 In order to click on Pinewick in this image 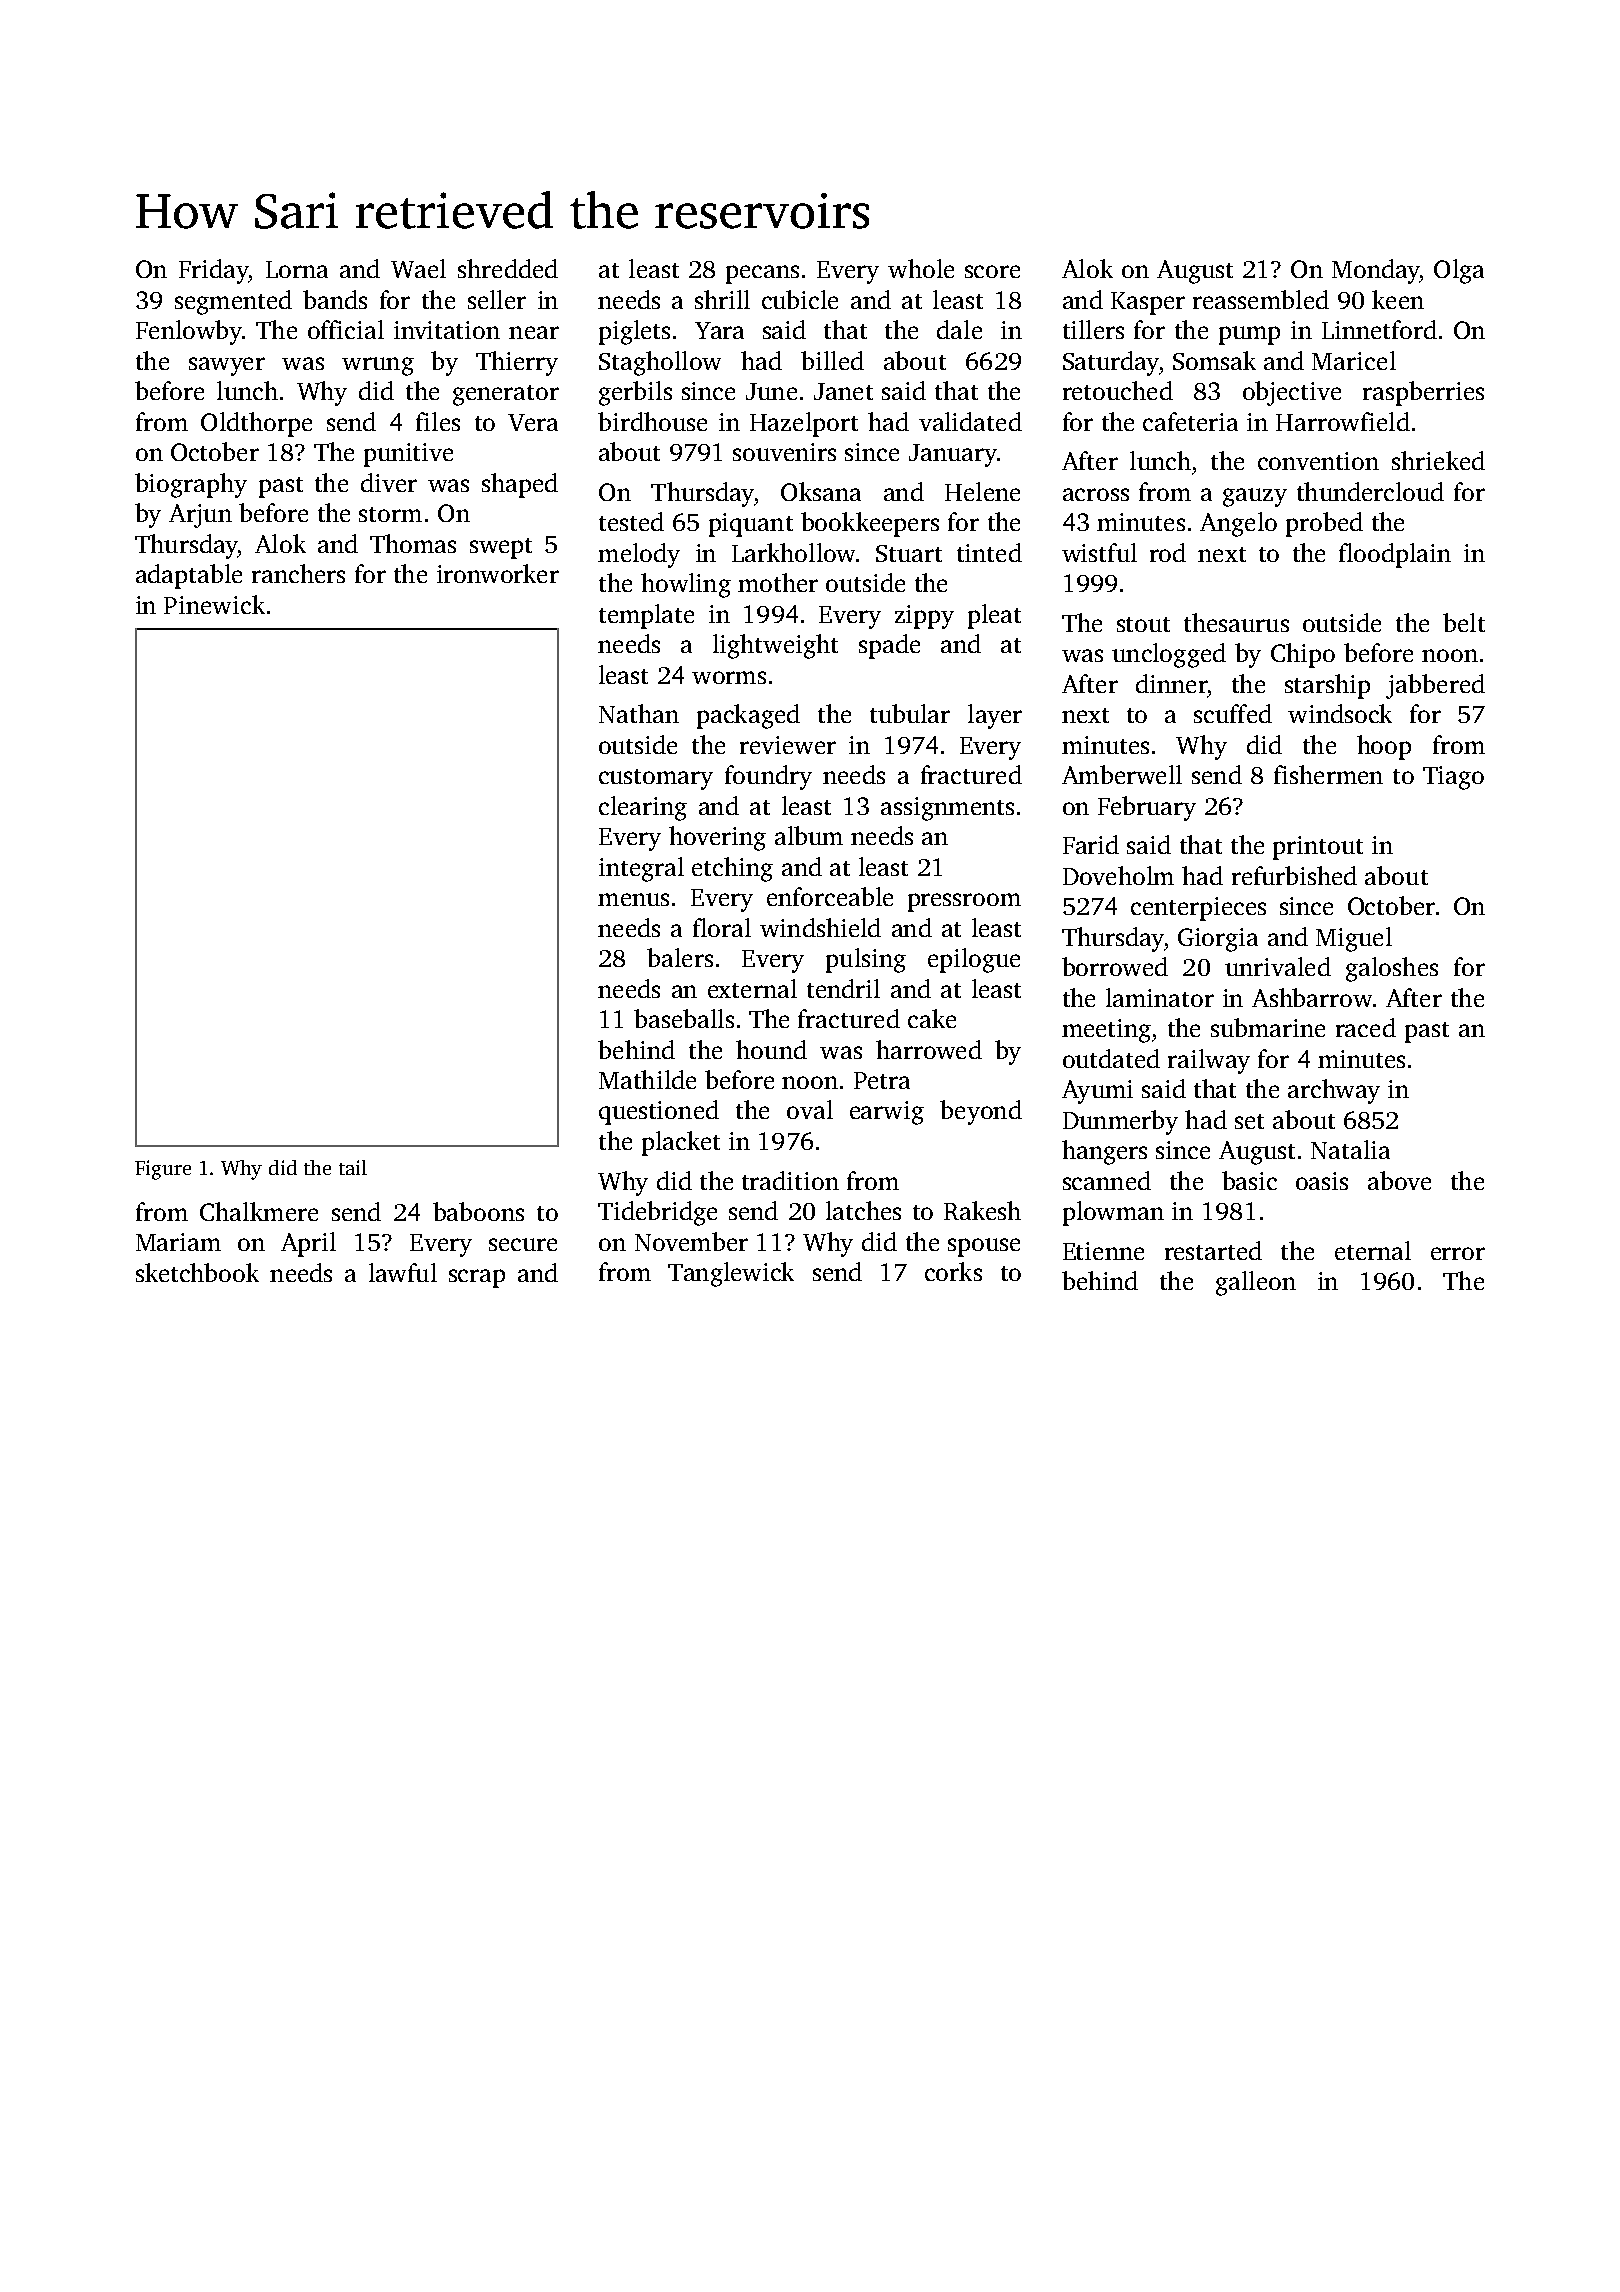, I will do `click(214, 604)`.
